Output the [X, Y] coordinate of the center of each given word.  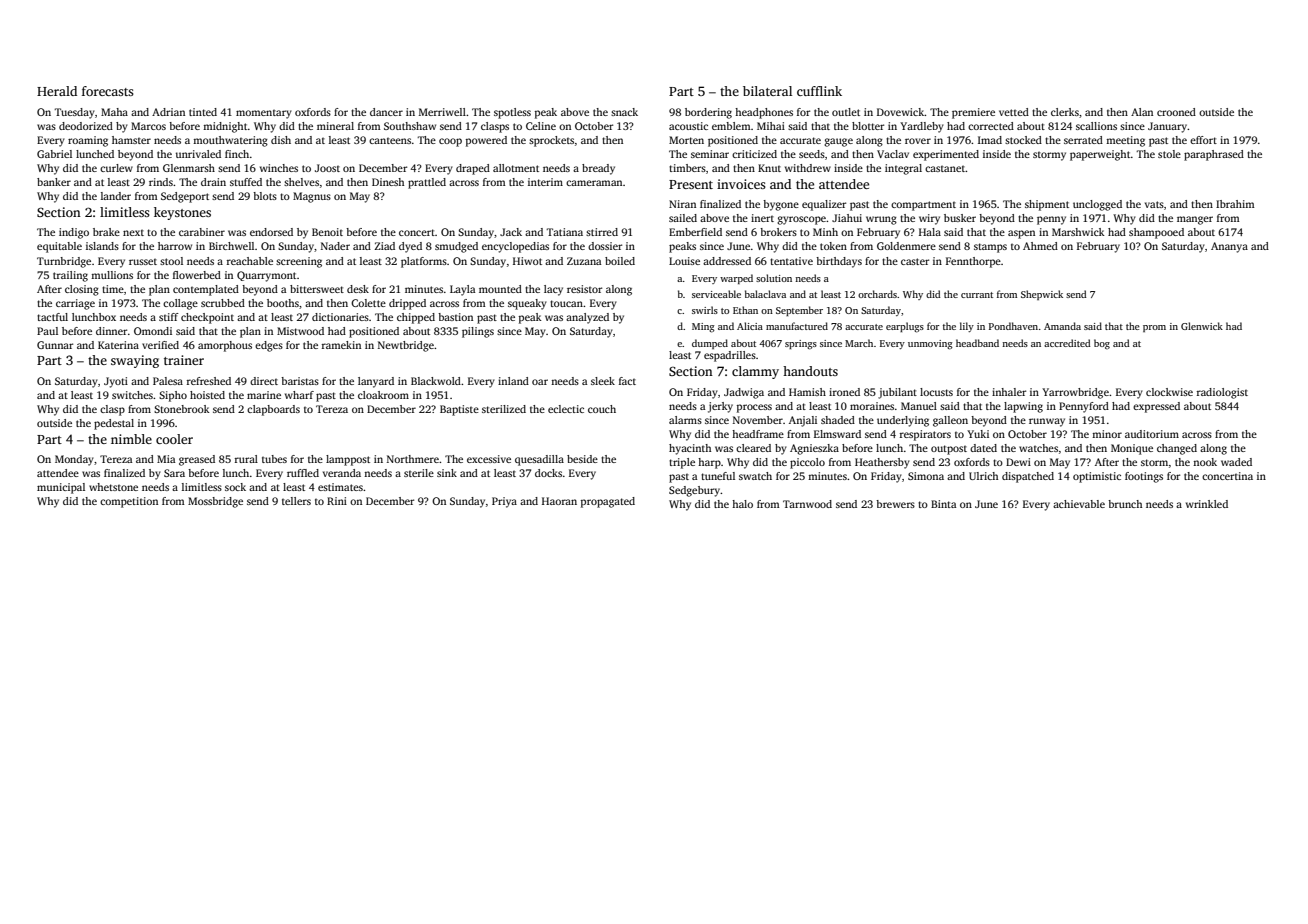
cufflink [819, 91]
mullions [112, 275]
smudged [456, 247]
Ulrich [983, 476]
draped [473, 169]
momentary [264, 114]
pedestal [114, 424]
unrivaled [198, 154]
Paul [47, 331]
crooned [1176, 112]
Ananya [1229, 247]
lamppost [348, 460]
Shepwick [1042, 295]
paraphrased [1214, 155]
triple [682, 463]
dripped [407, 304]
